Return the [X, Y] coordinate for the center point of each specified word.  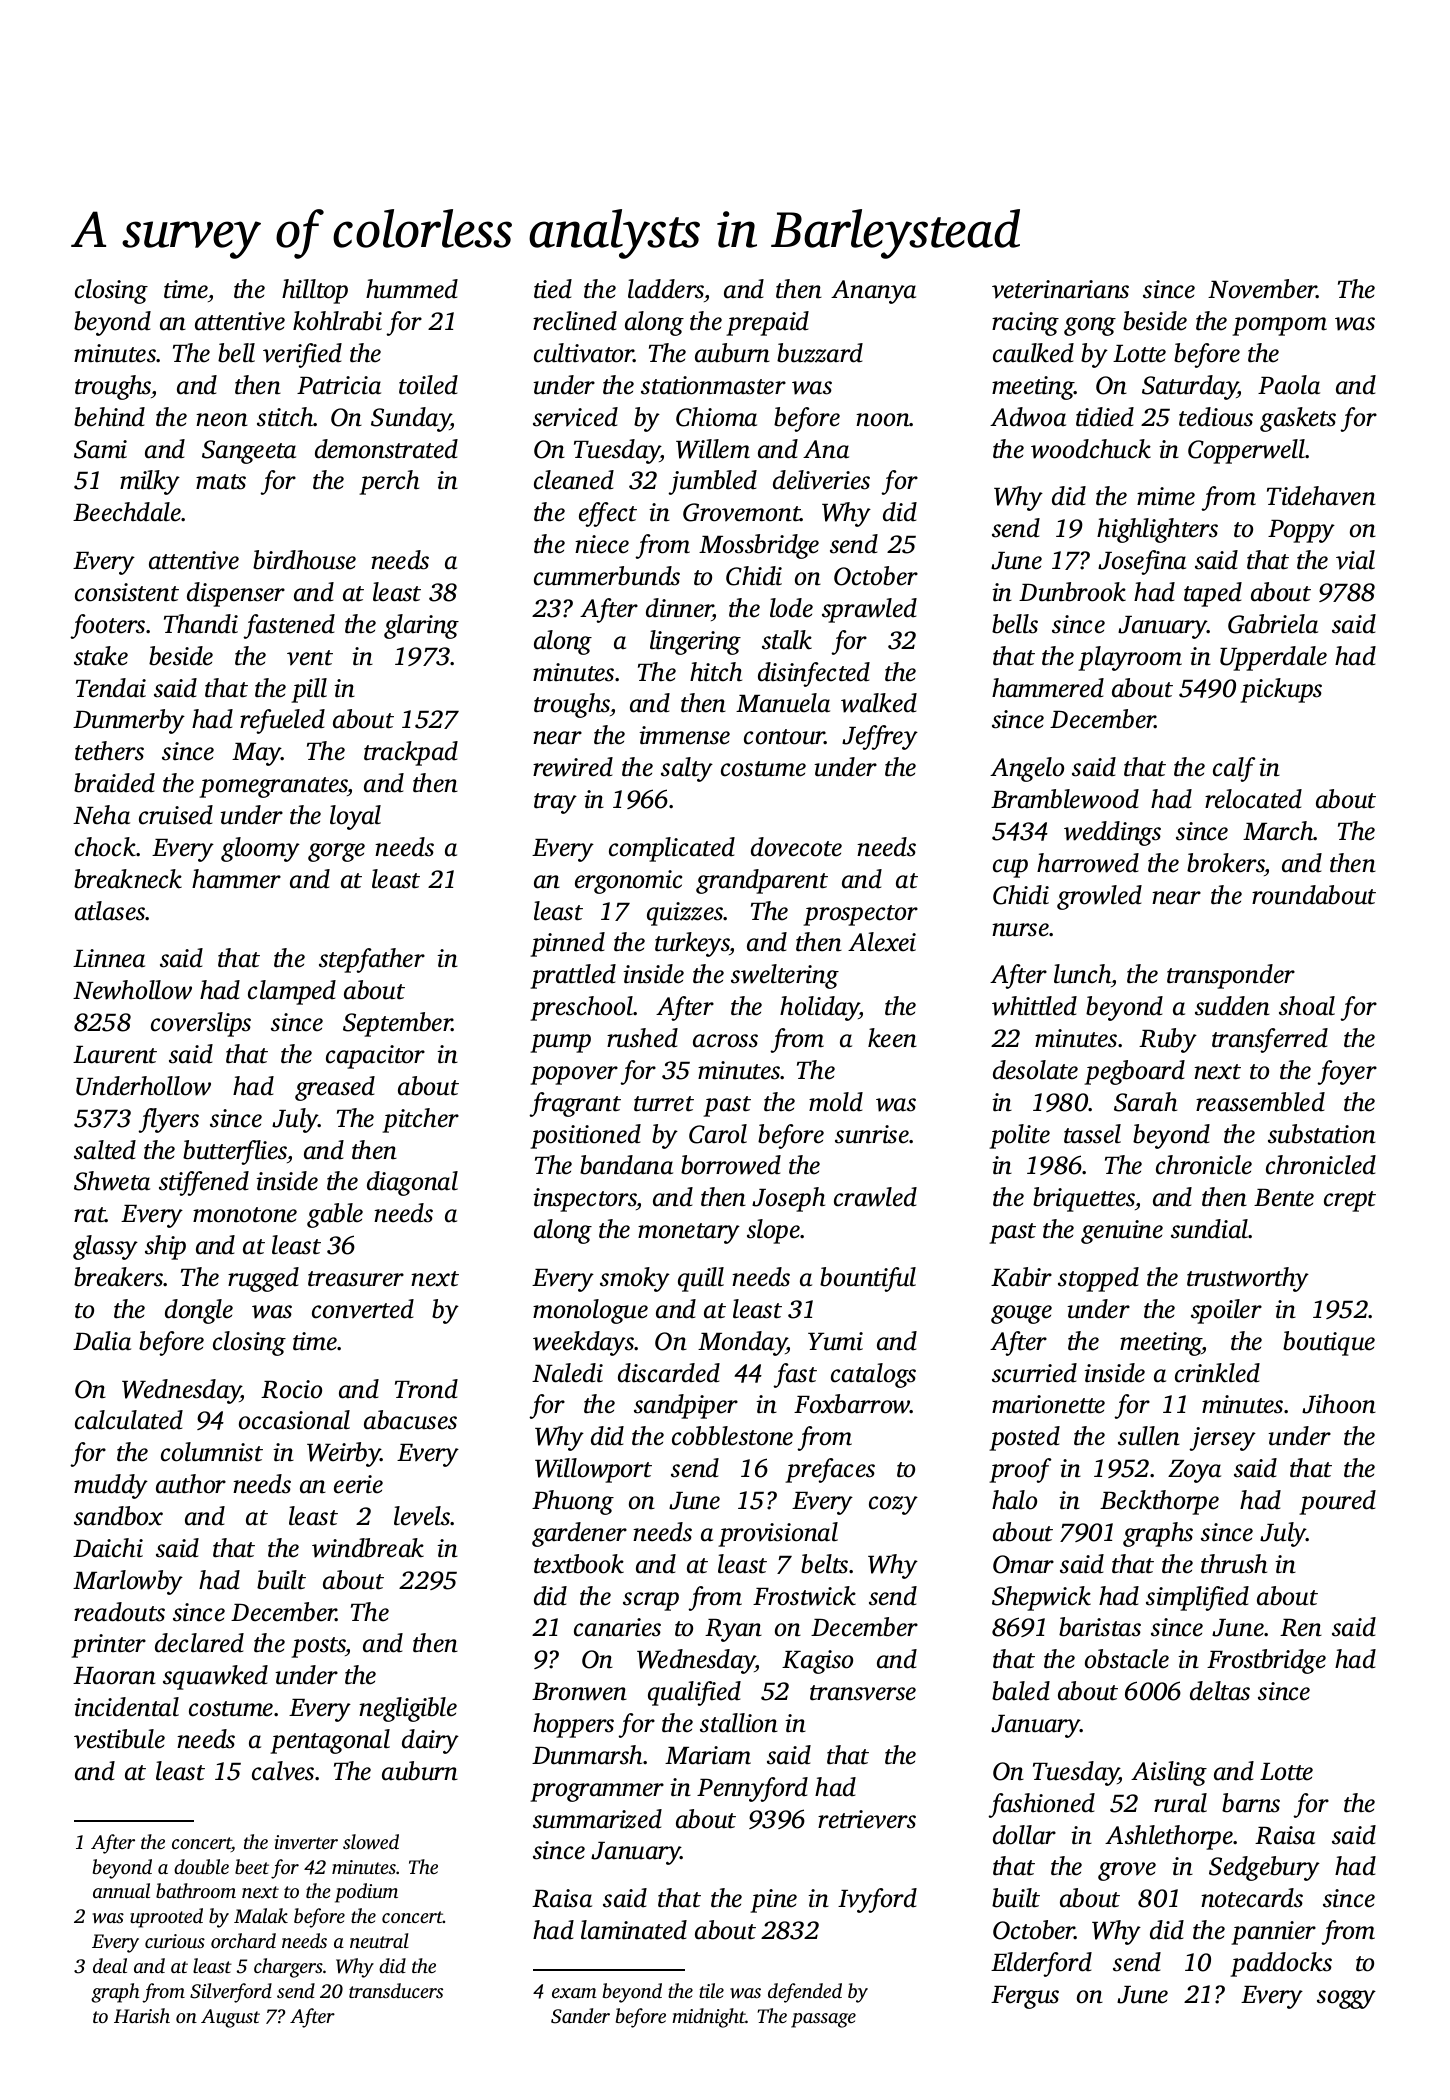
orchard [243, 1940]
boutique [1329, 1343]
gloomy [260, 849]
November [1262, 289]
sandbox [118, 1516]
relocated [1253, 799]
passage [823, 2020]
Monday [742, 1343]
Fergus [1025, 1997]
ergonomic [628, 882]
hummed [412, 289]
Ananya [873, 292]
